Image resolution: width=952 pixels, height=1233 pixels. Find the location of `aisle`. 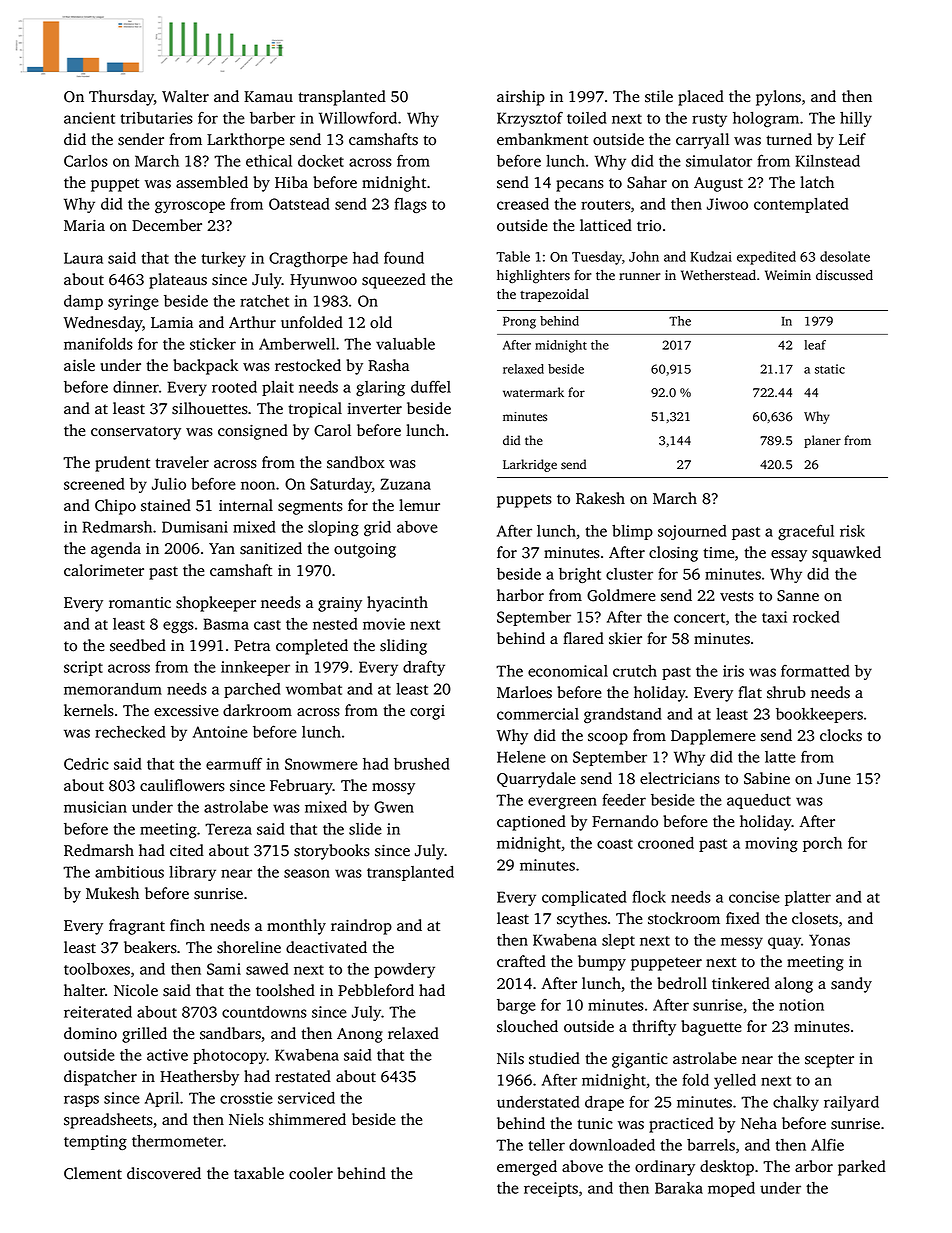

aisle is located at coordinates (79, 365).
